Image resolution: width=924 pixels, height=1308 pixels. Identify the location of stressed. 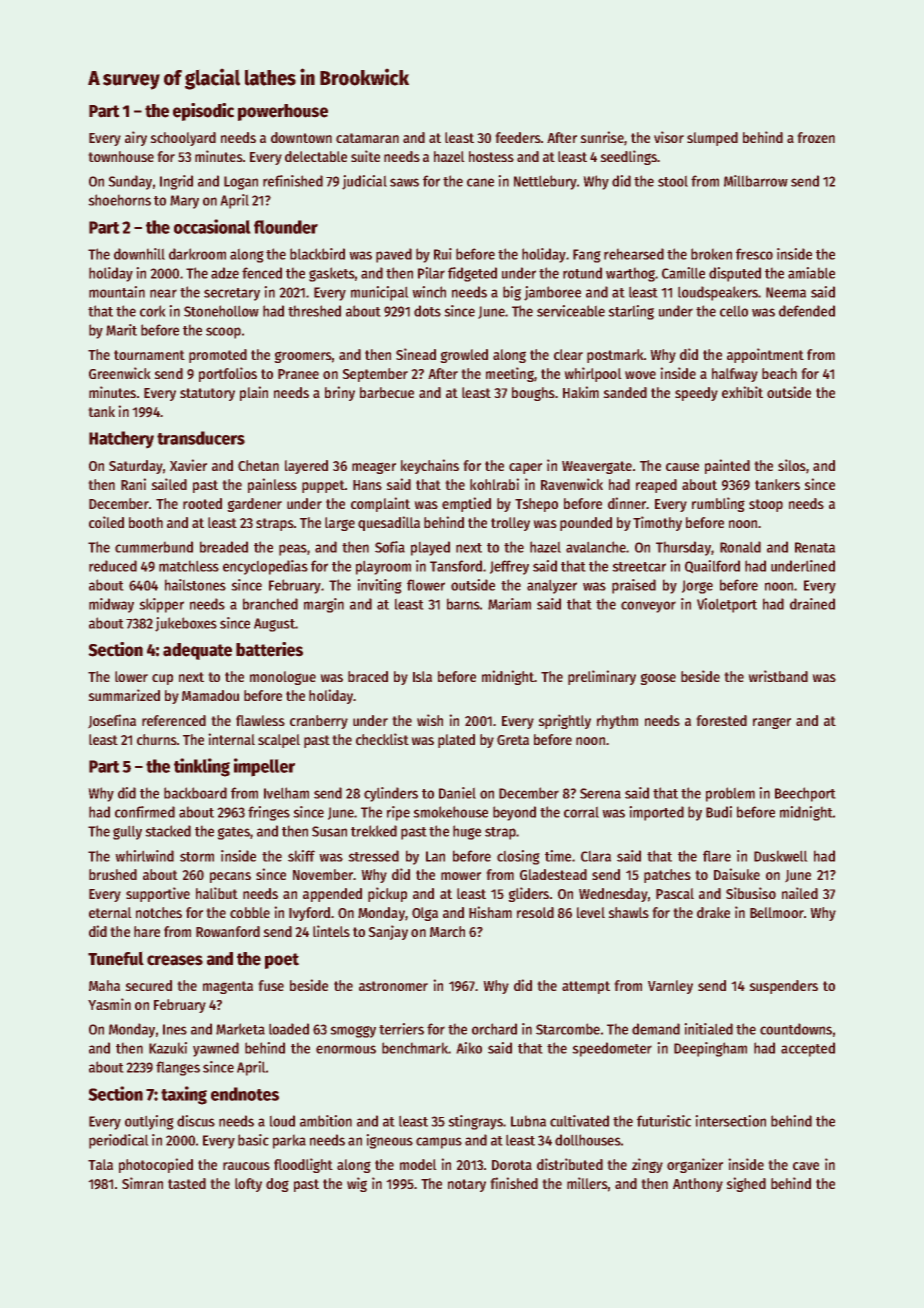
(373, 856).
